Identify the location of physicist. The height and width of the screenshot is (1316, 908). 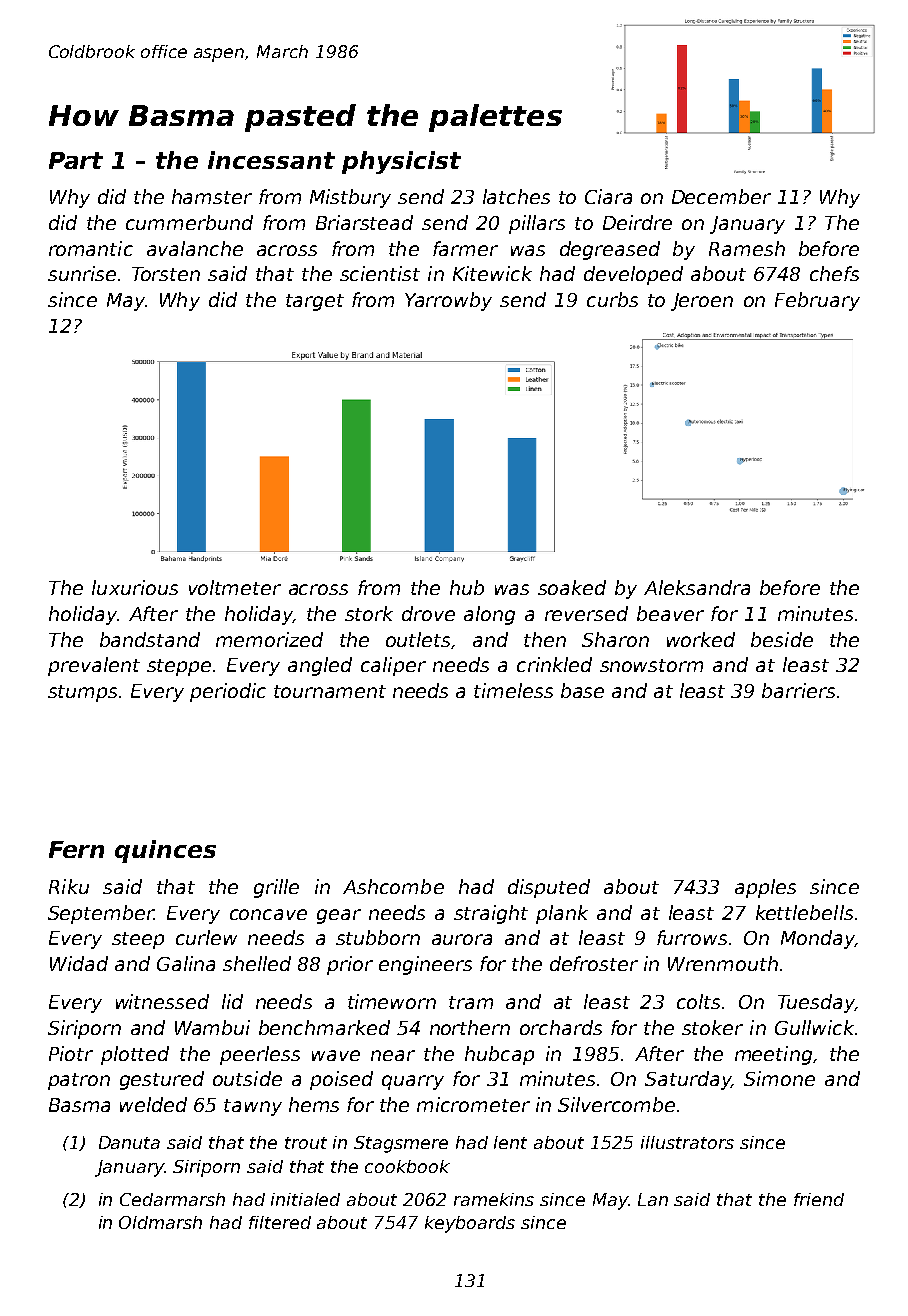
(401, 162).
